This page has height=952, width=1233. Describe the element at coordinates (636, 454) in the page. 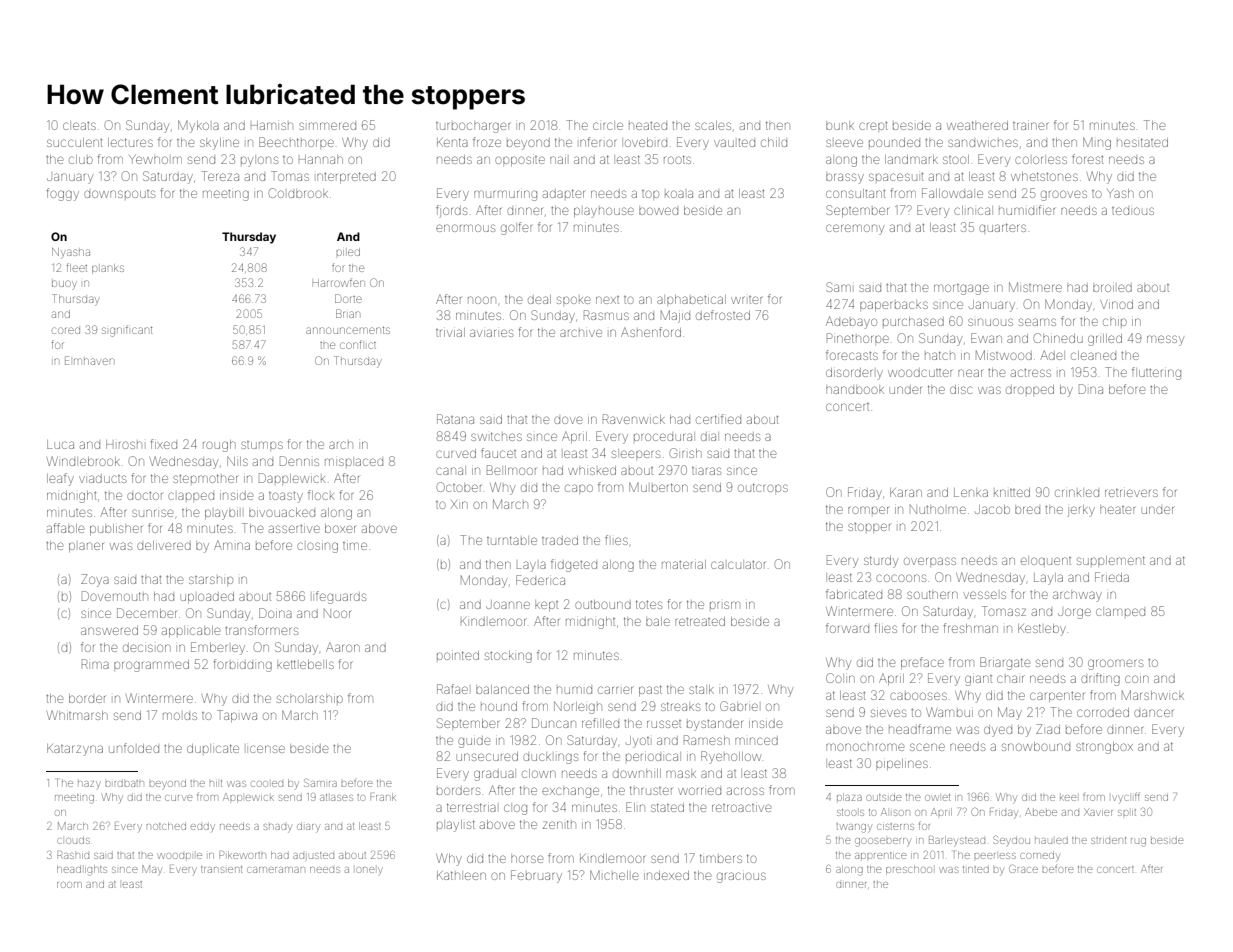

I see `sleepers` at that location.
